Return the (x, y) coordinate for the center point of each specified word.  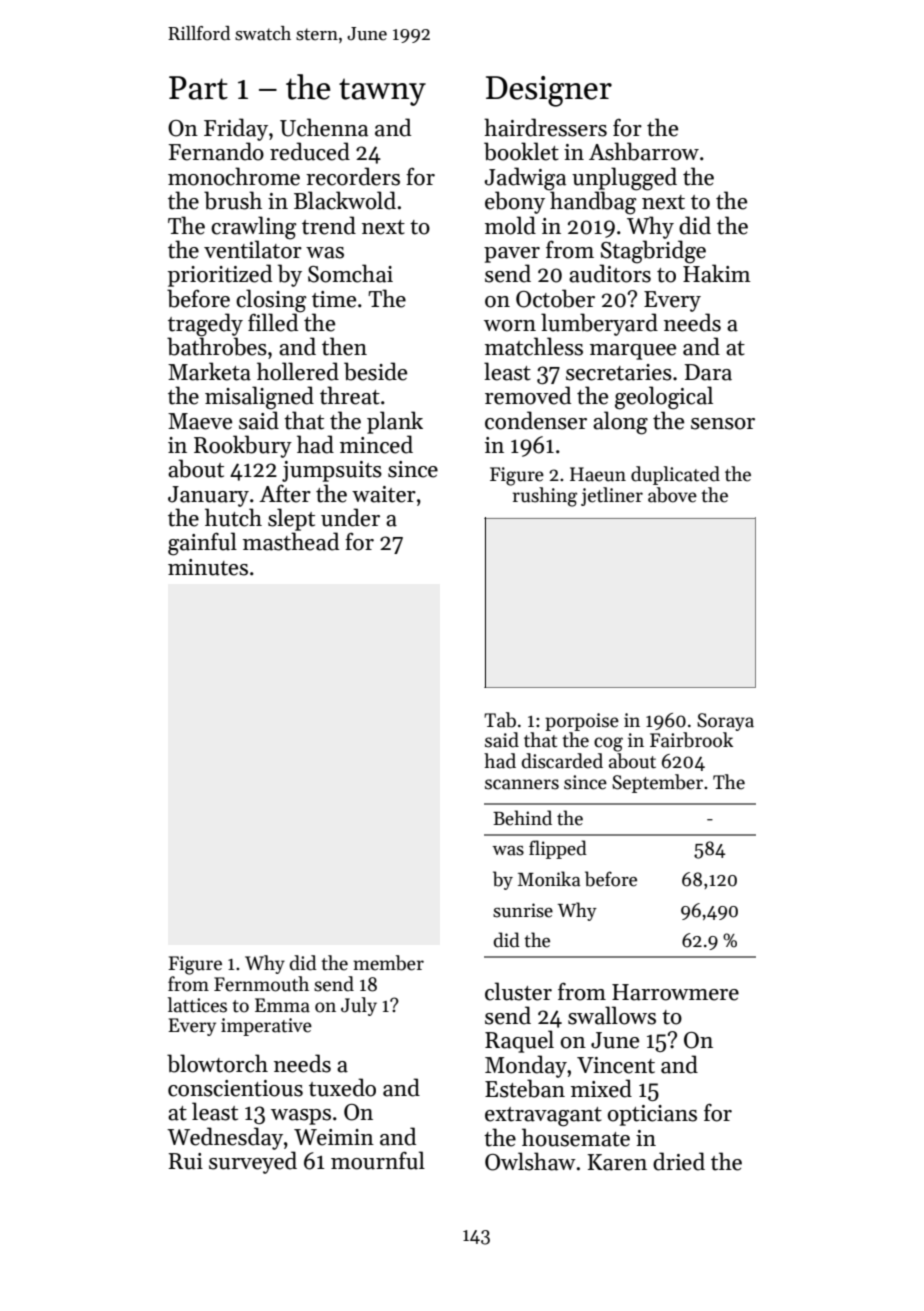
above (672, 495)
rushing (545, 497)
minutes (208, 567)
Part (198, 88)
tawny (382, 92)
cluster (518, 991)
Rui (185, 1161)
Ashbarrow (644, 151)
